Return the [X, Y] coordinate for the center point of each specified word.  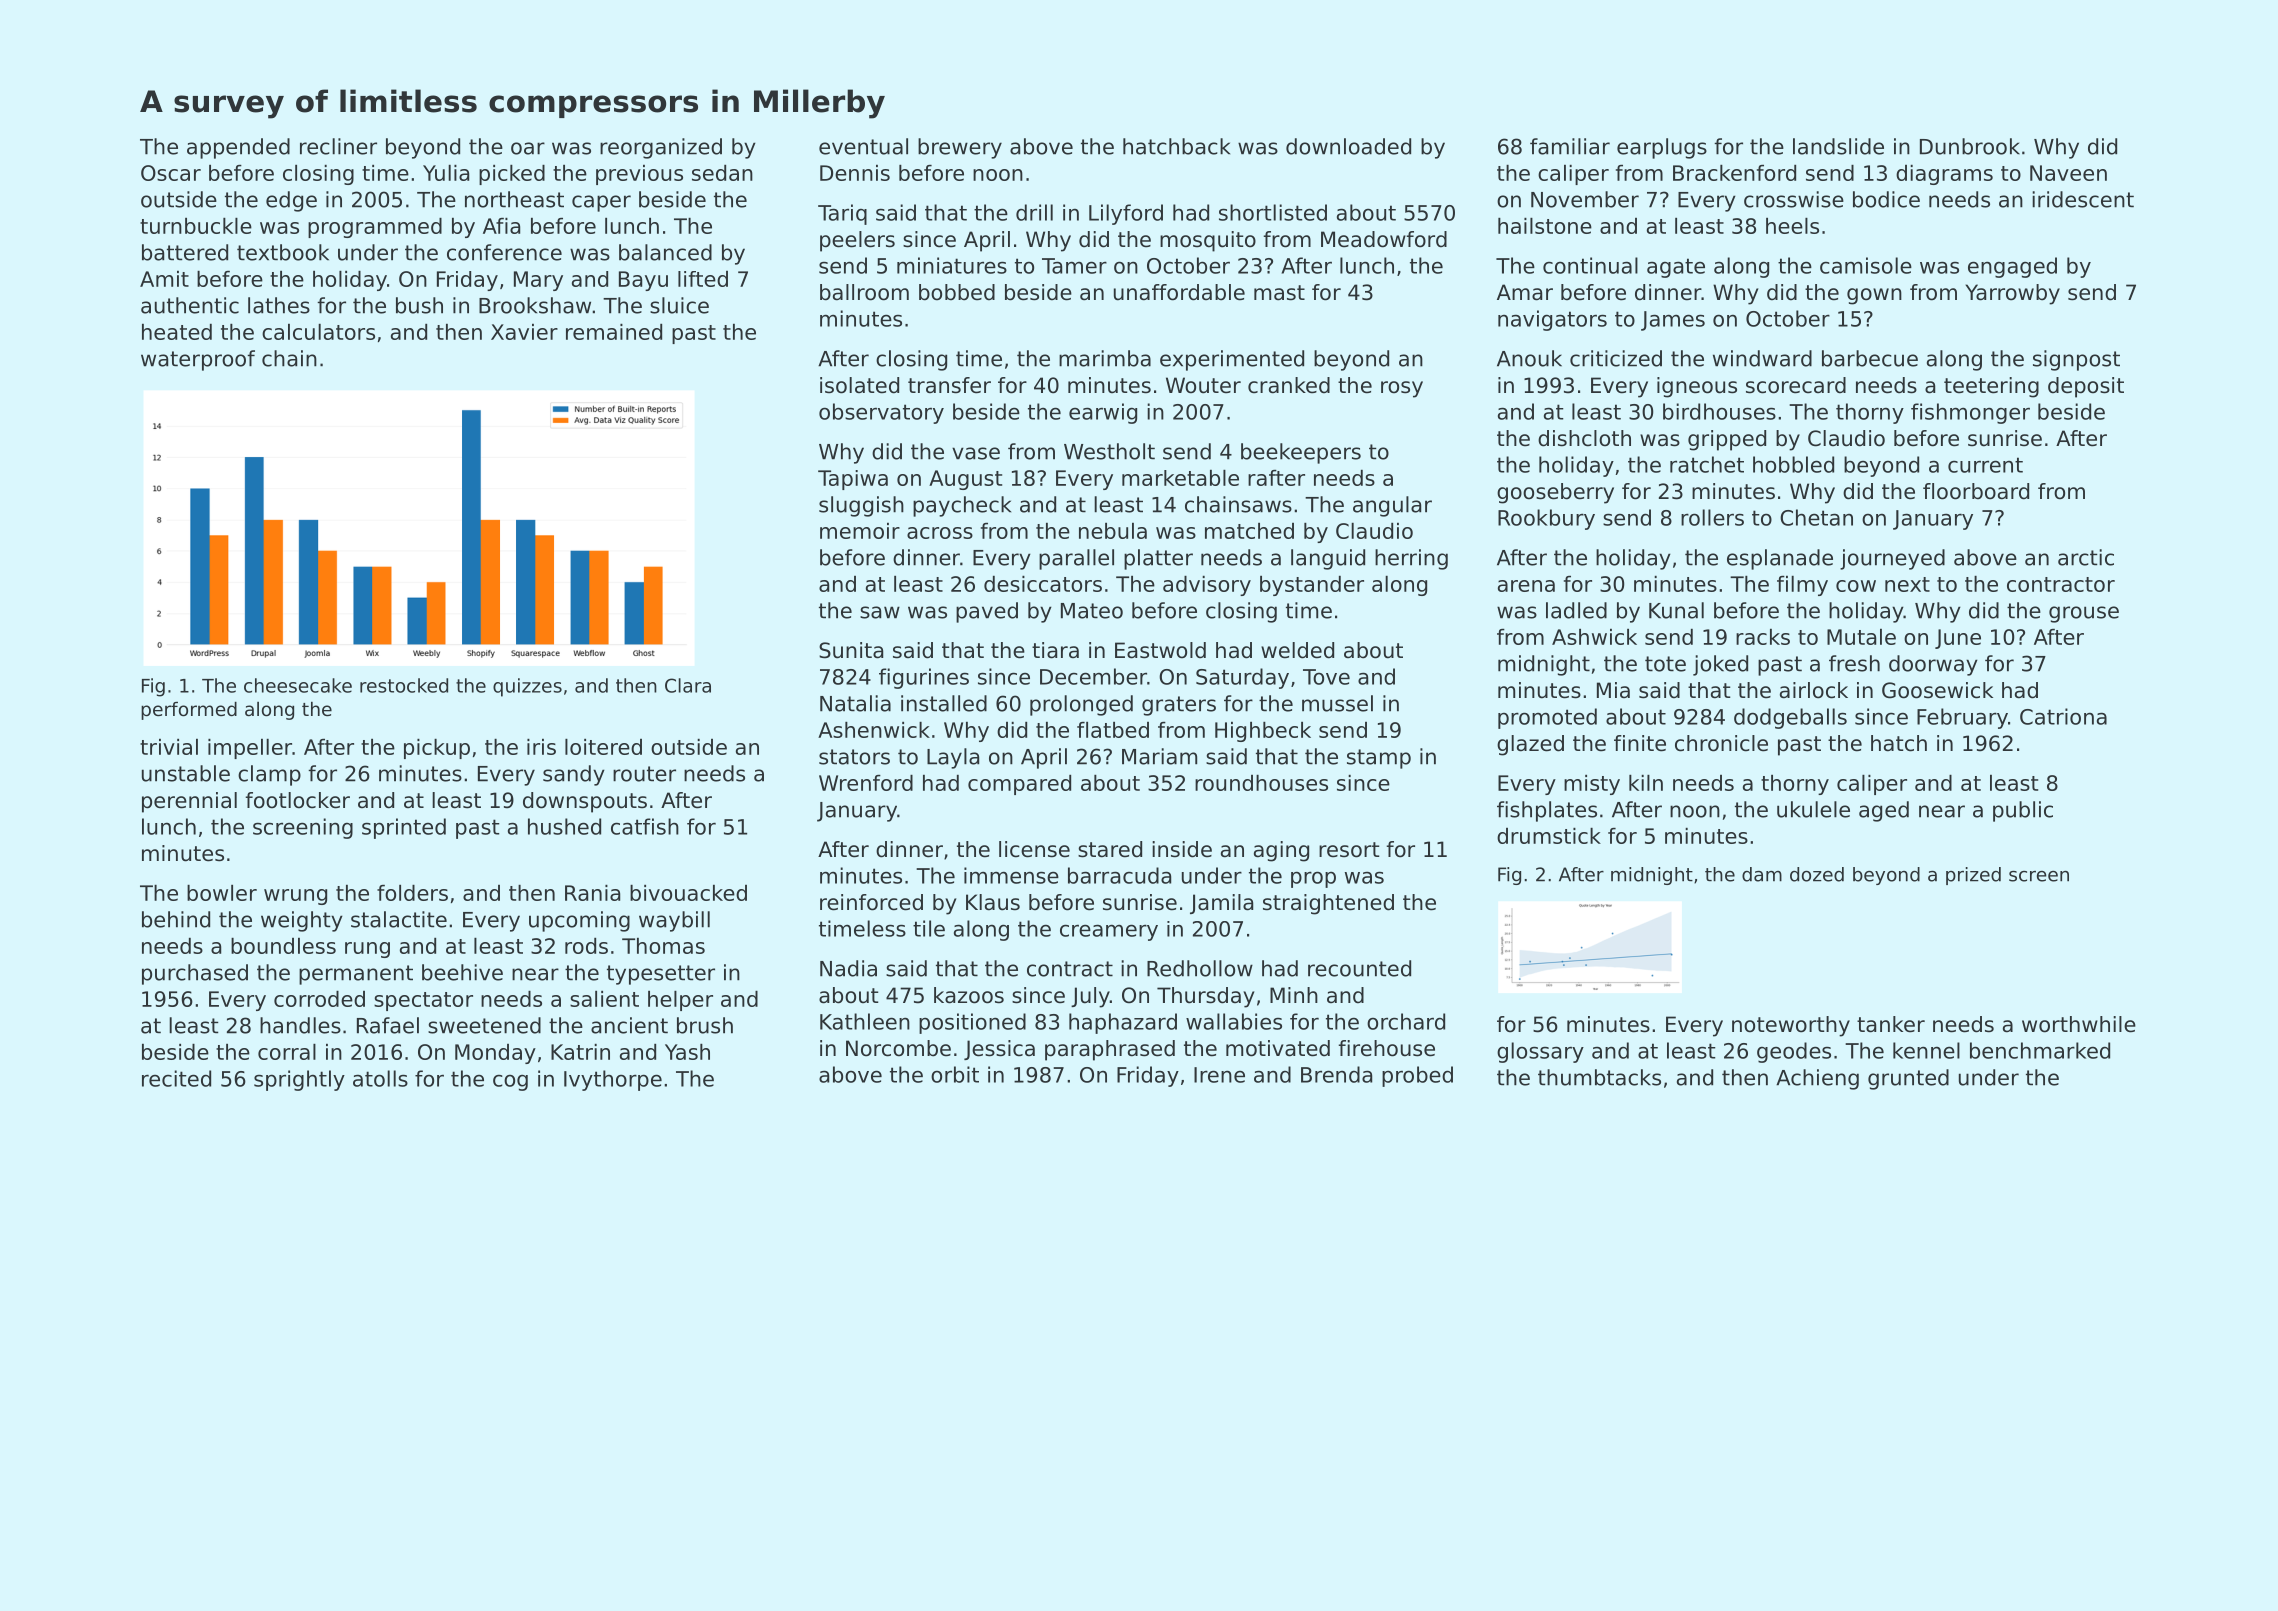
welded [1297, 650]
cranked [1289, 385]
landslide [1838, 146]
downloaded [1348, 146]
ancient [629, 1025]
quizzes [527, 687]
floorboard [1976, 491]
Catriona [2063, 716]
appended [238, 148]
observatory [881, 413]
